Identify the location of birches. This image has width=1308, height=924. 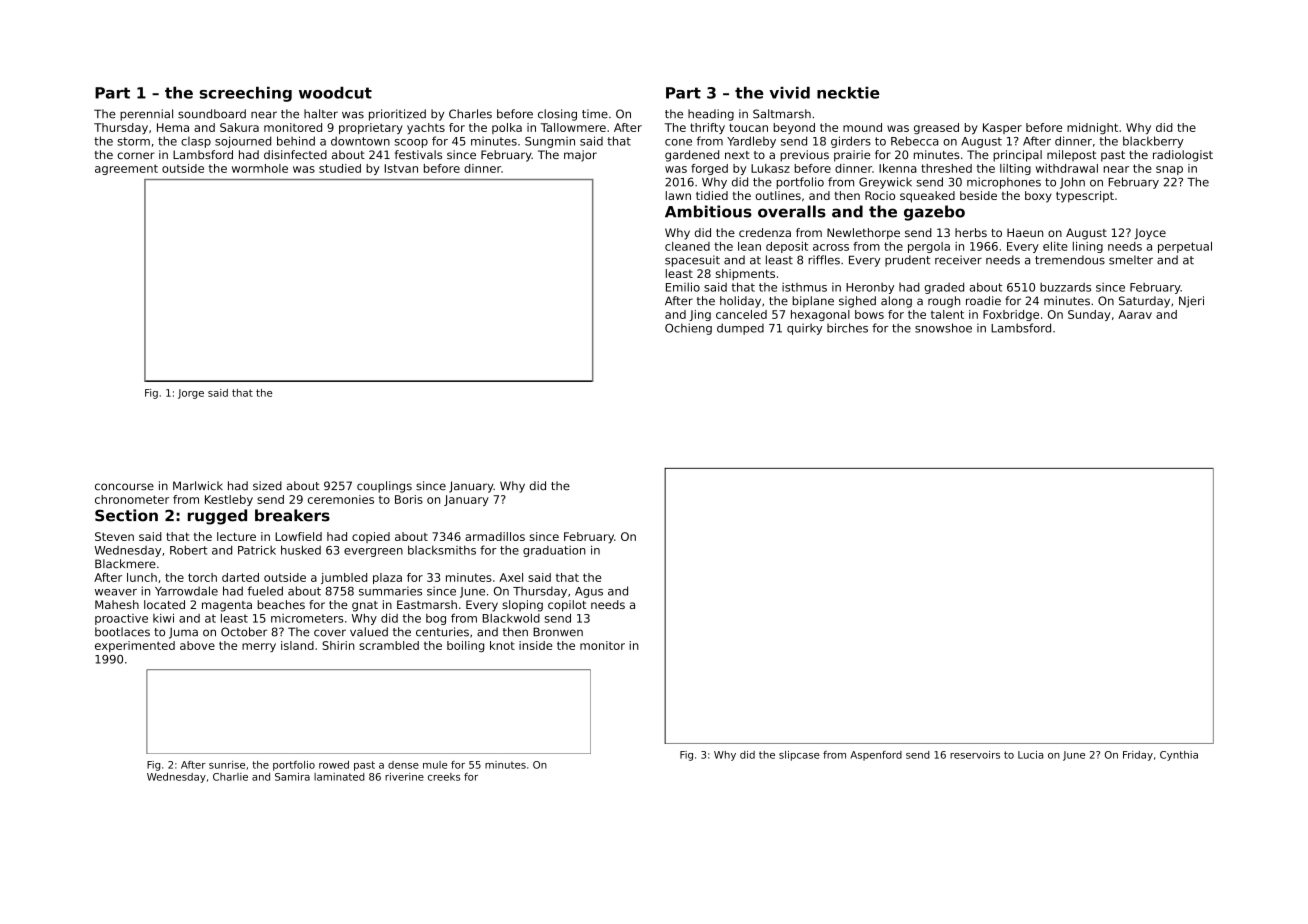
(847, 328).
